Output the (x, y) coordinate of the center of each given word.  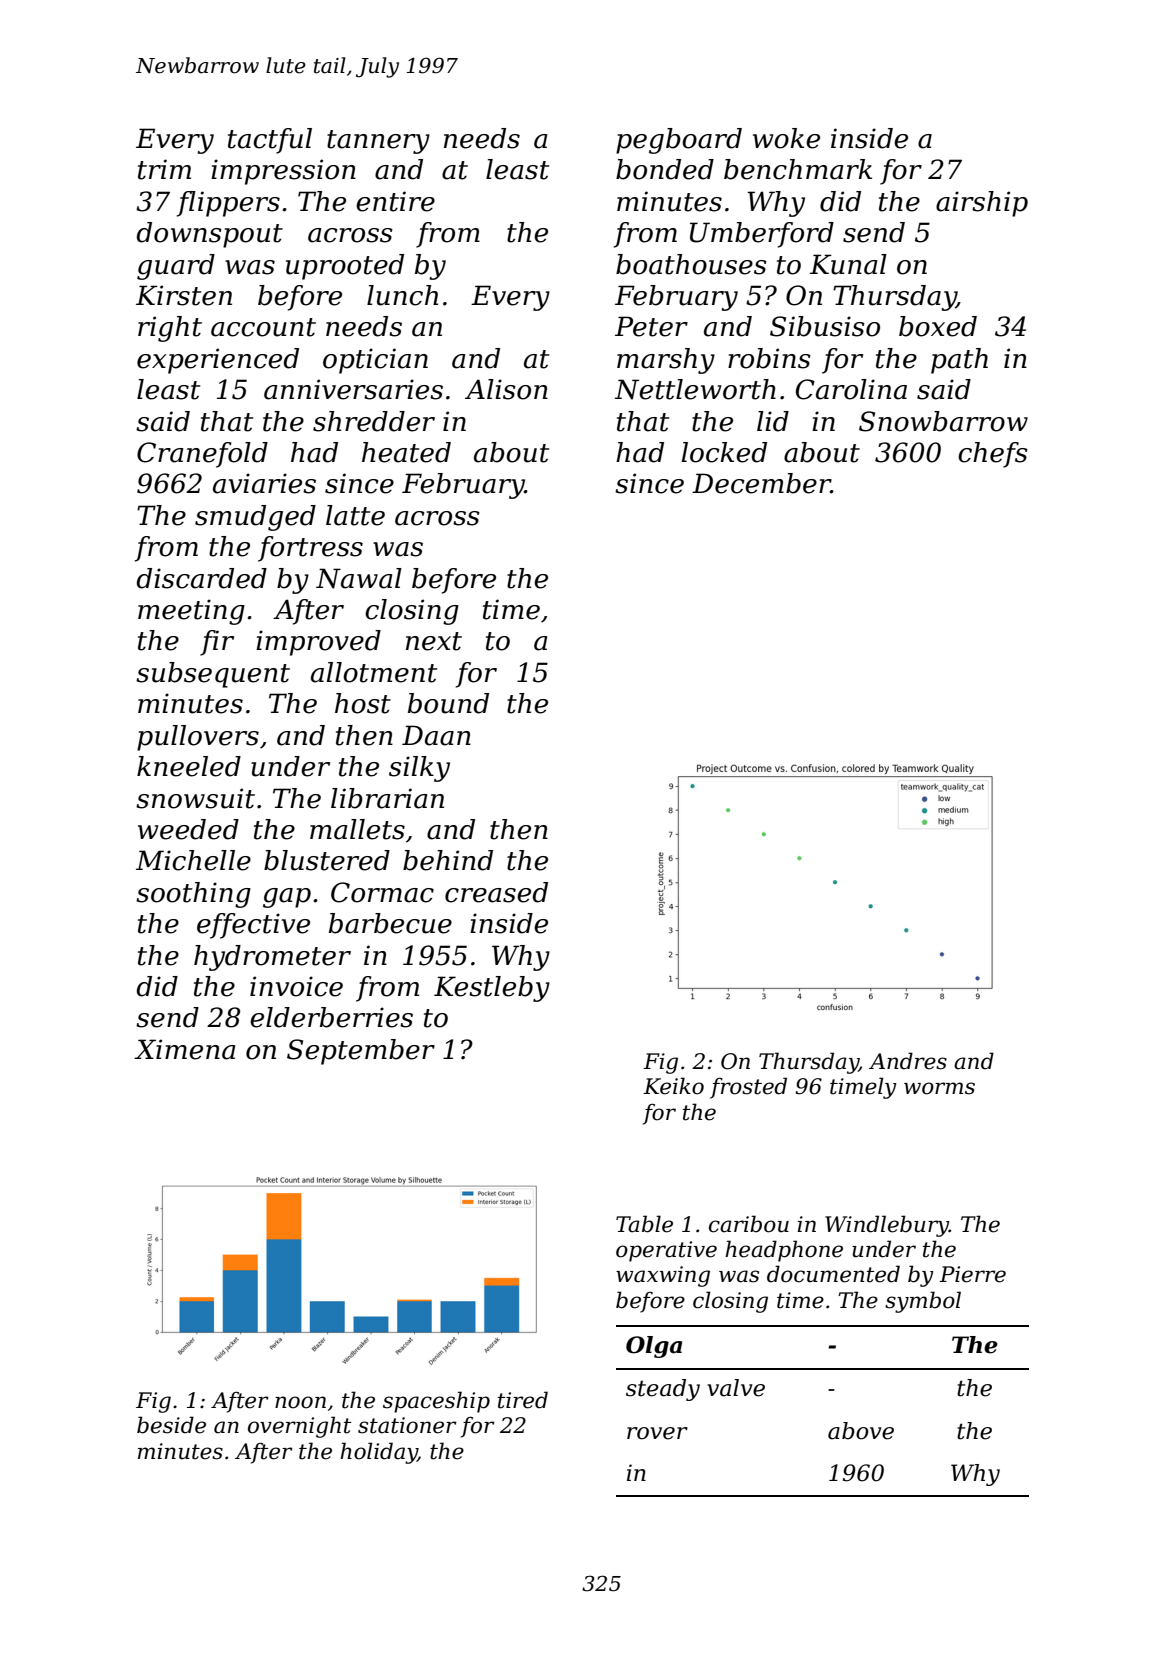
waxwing (663, 1276)
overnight (300, 1427)
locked (724, 452)
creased (496, 892)
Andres (908, 1061)
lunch (402, 295)
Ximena (185, 1049)
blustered (327, 860)
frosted (748, 1088)
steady (663, 1390)
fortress (310, 549)
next (434, 641)
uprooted (345, 267)
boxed (938, 326)
